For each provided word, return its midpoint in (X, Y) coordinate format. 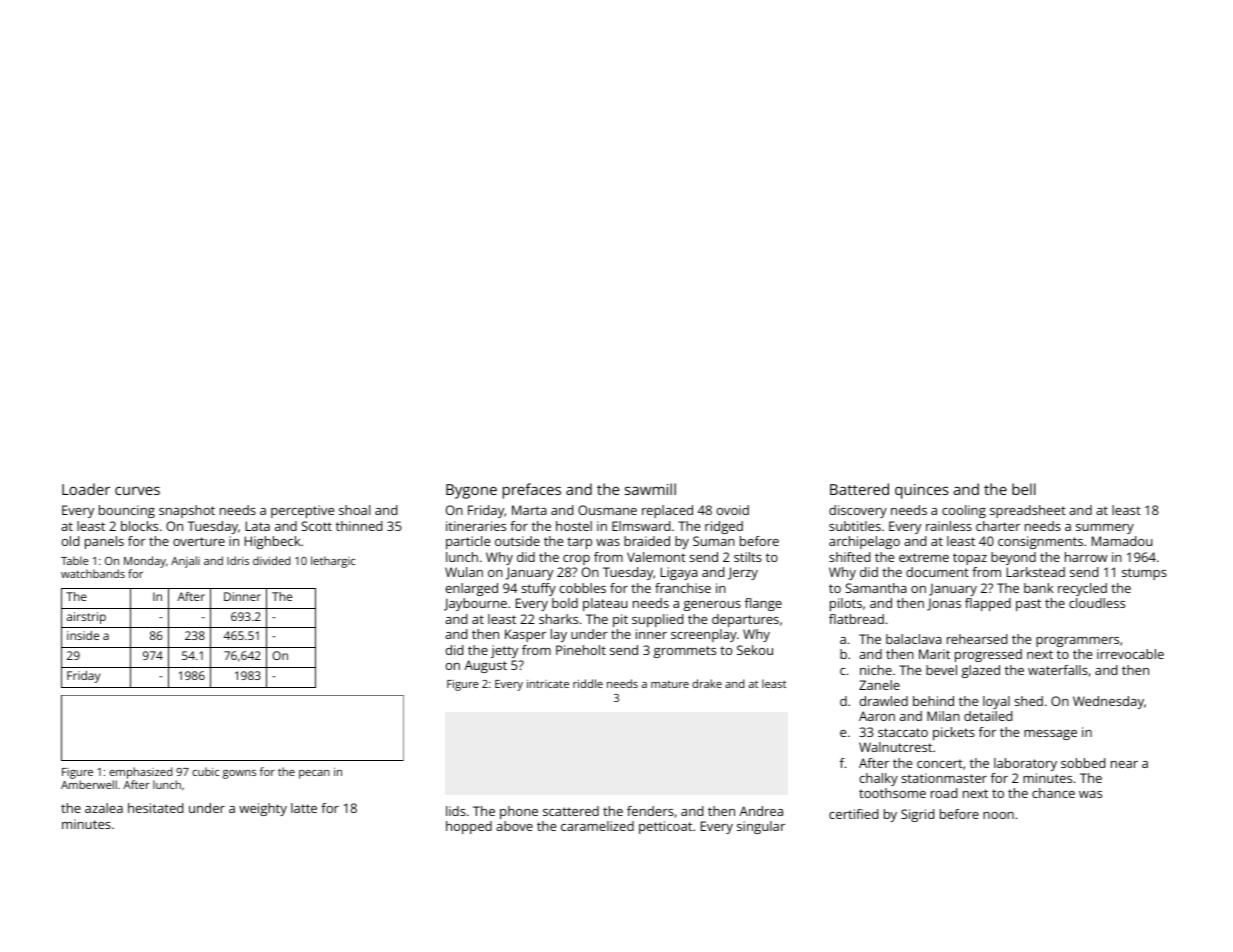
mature (670, 684)
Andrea (761, 811)
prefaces (532, 491)
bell (1024, 489)
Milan (943, 716)
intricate (548, 684)
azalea (104, 808)
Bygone (471, 491)
